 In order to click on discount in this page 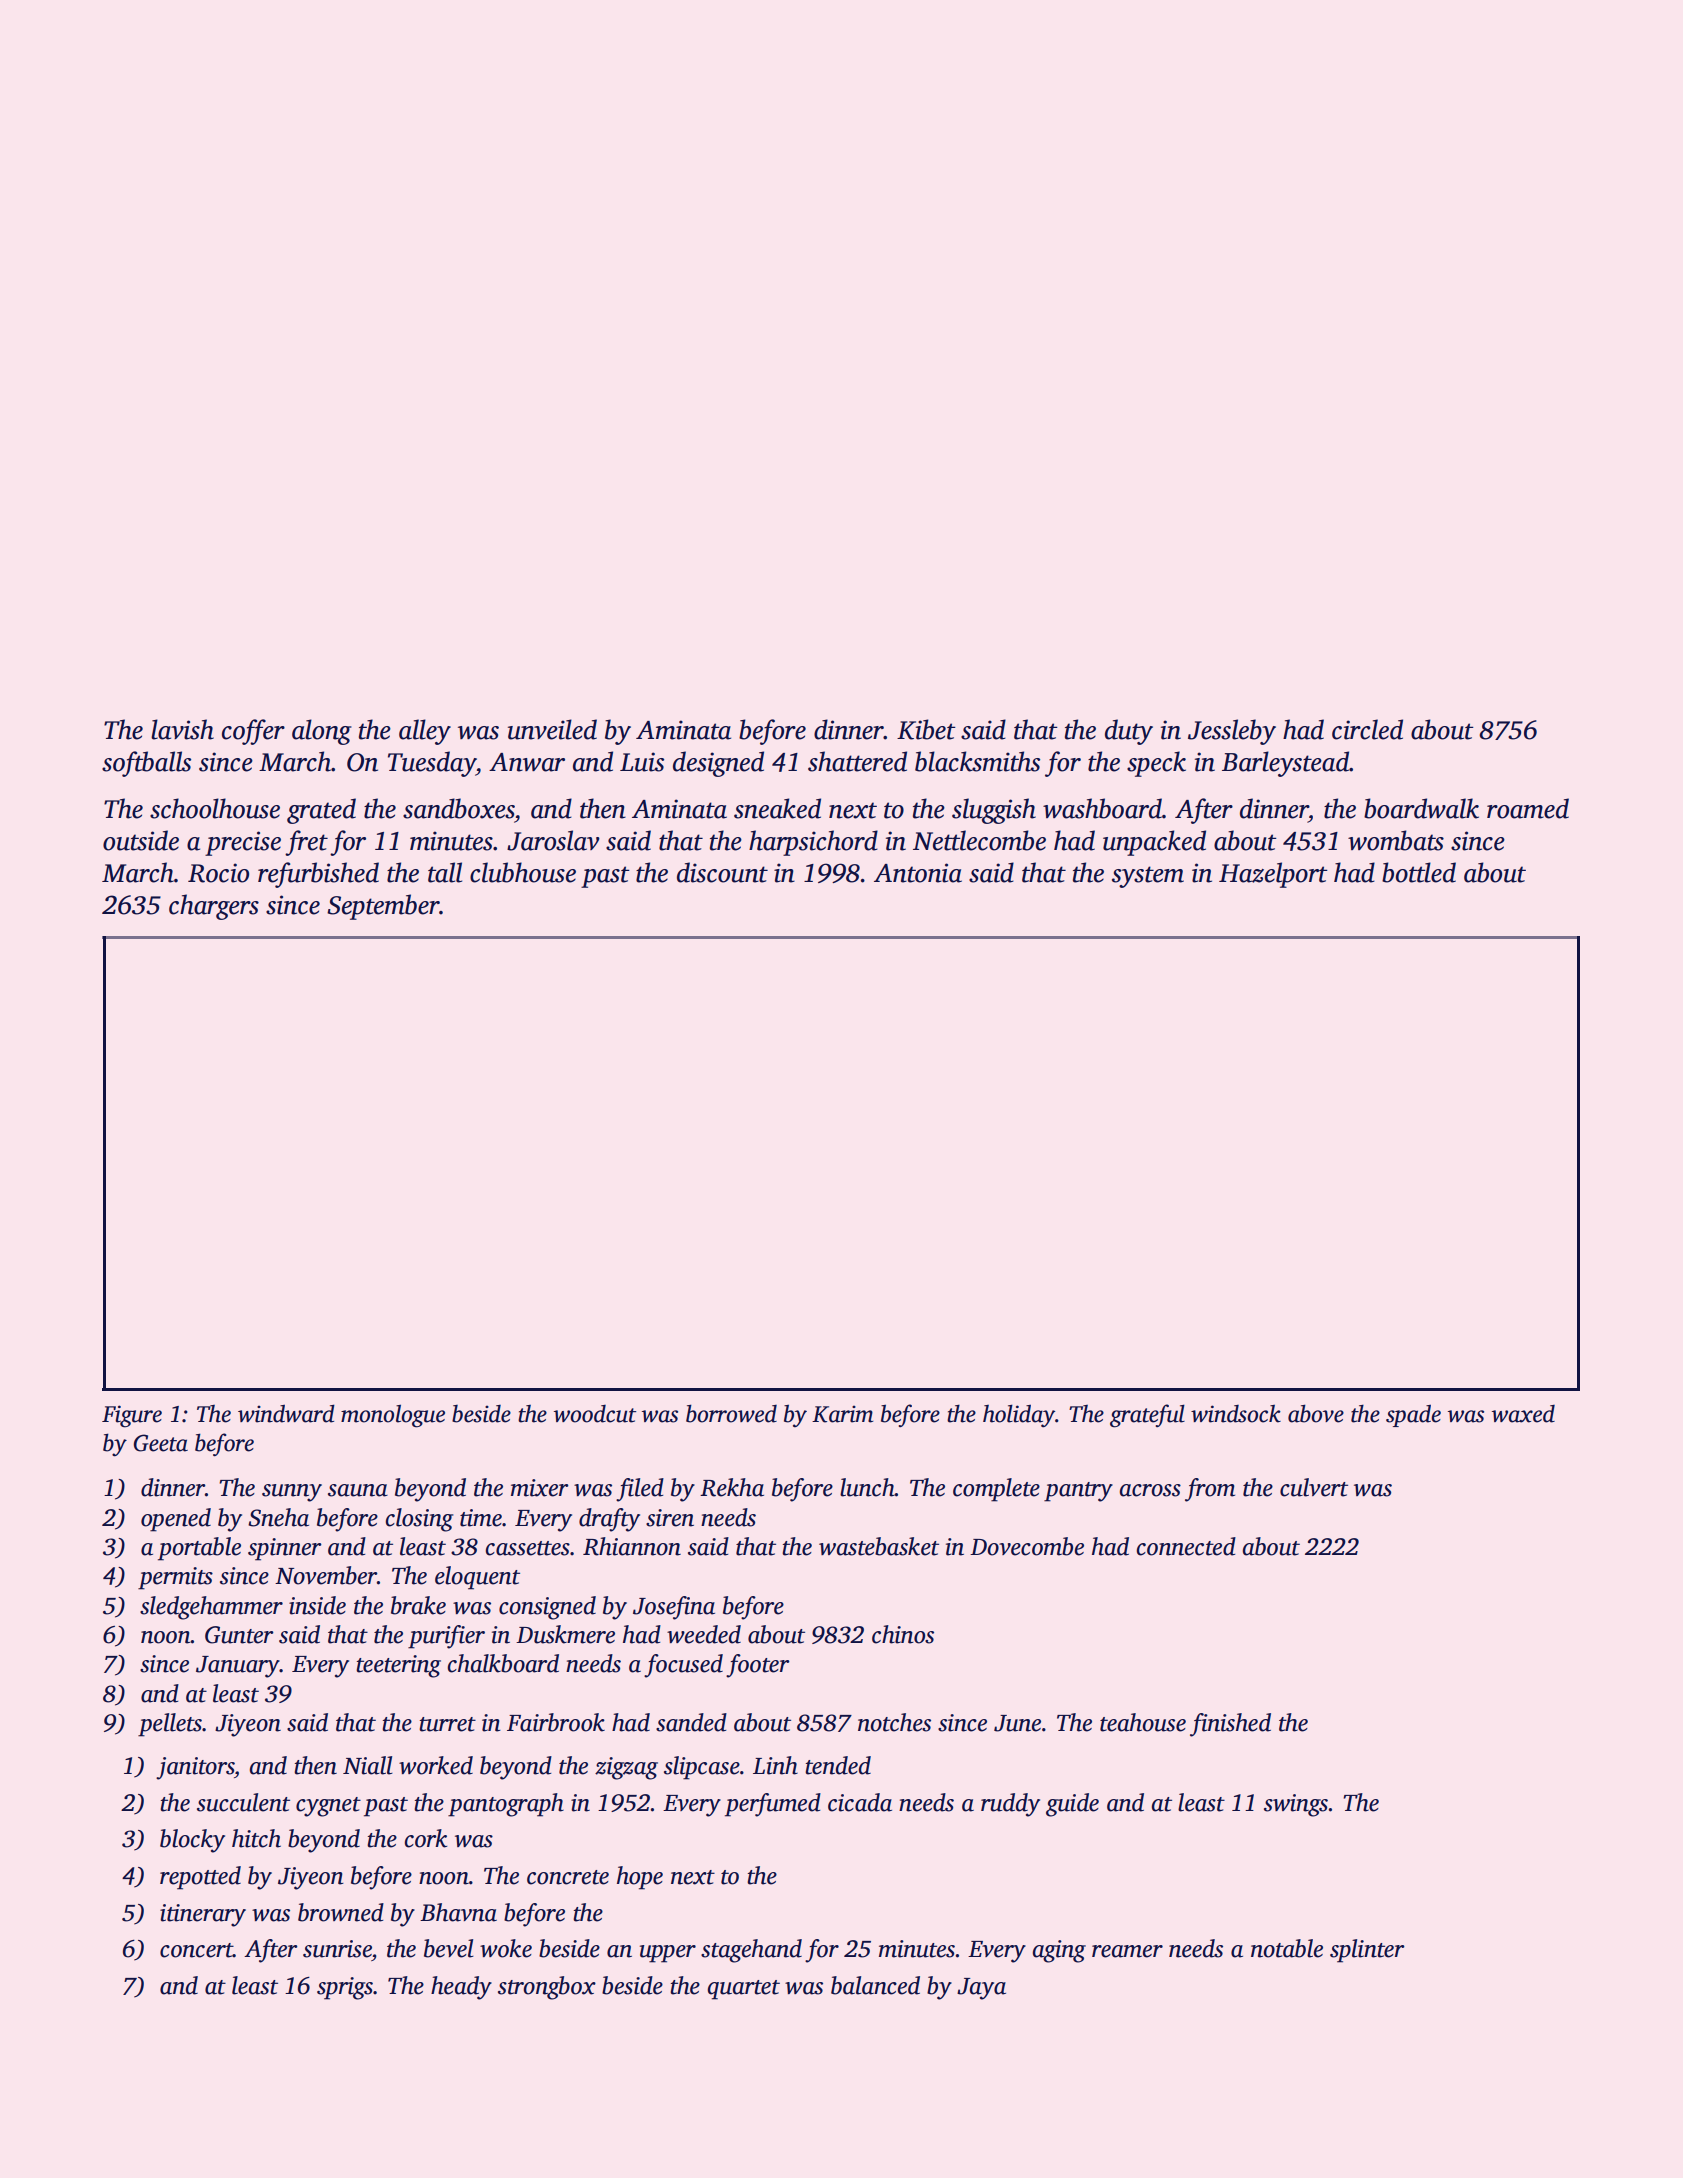, I will do `click(722, 872)`.
